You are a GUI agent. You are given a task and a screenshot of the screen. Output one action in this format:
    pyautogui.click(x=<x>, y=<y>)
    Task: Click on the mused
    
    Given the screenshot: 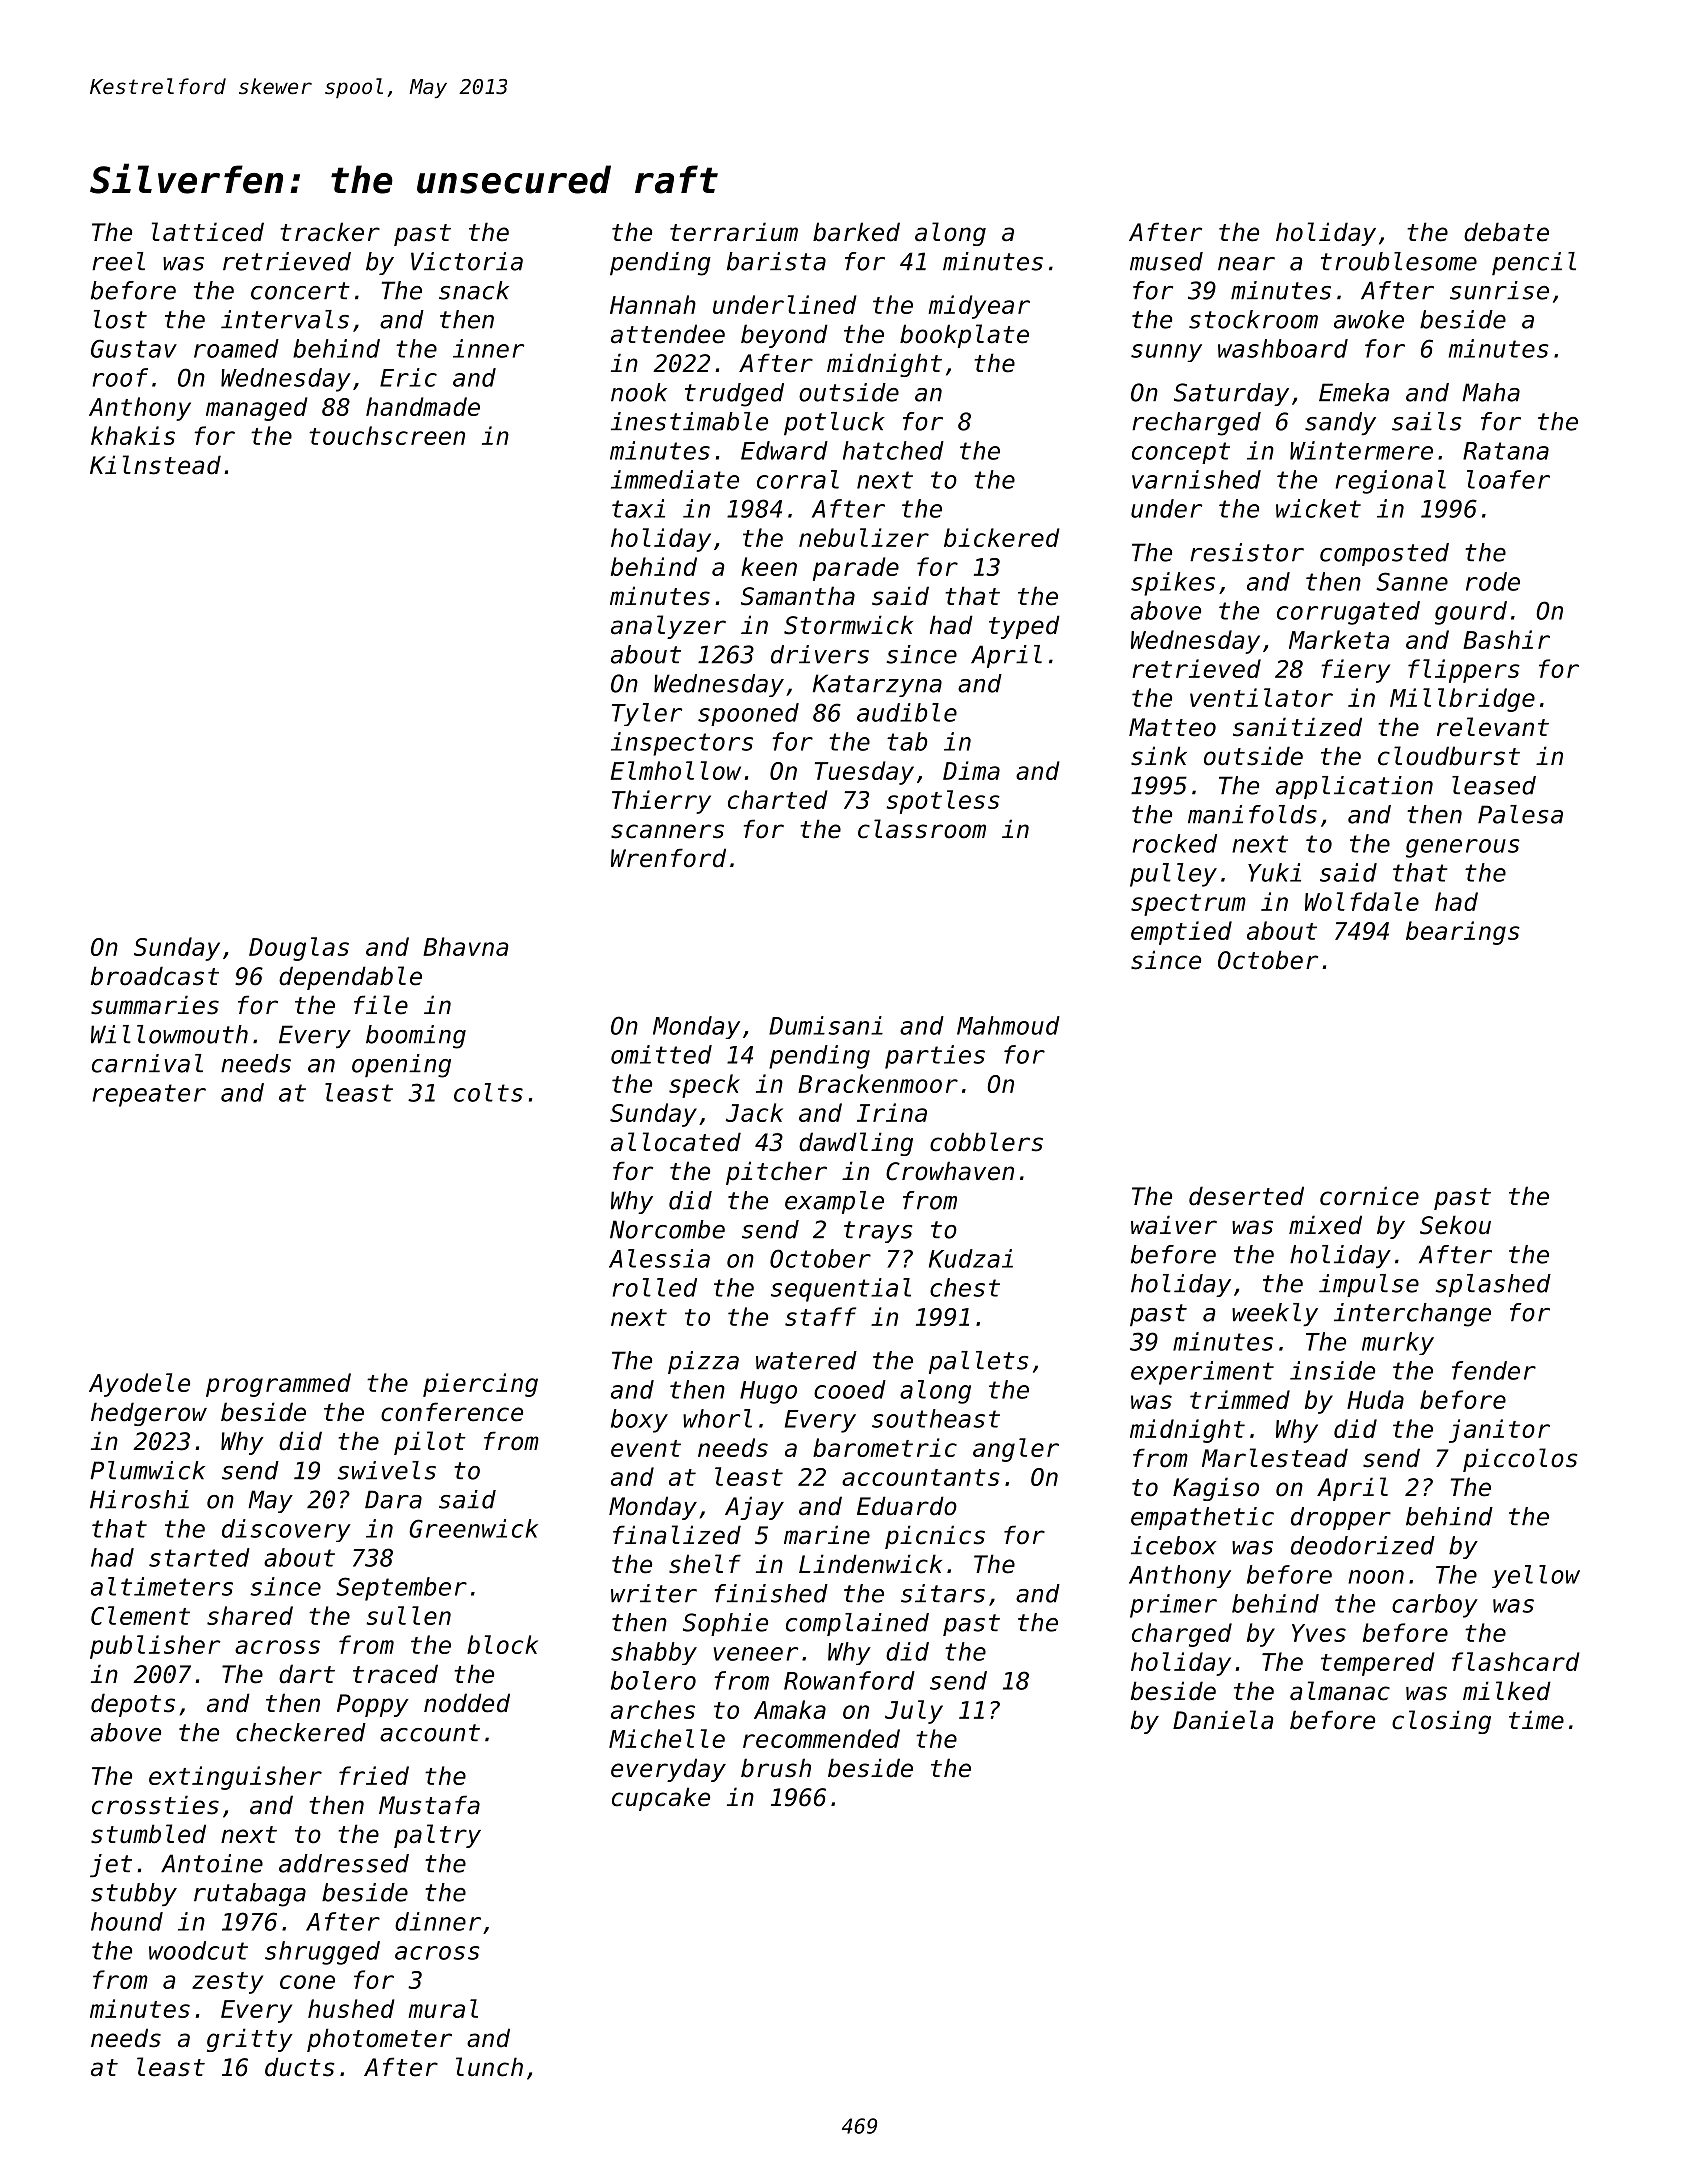 What is the action you would take?
    pyautogui.click(x=1166, y=261)
